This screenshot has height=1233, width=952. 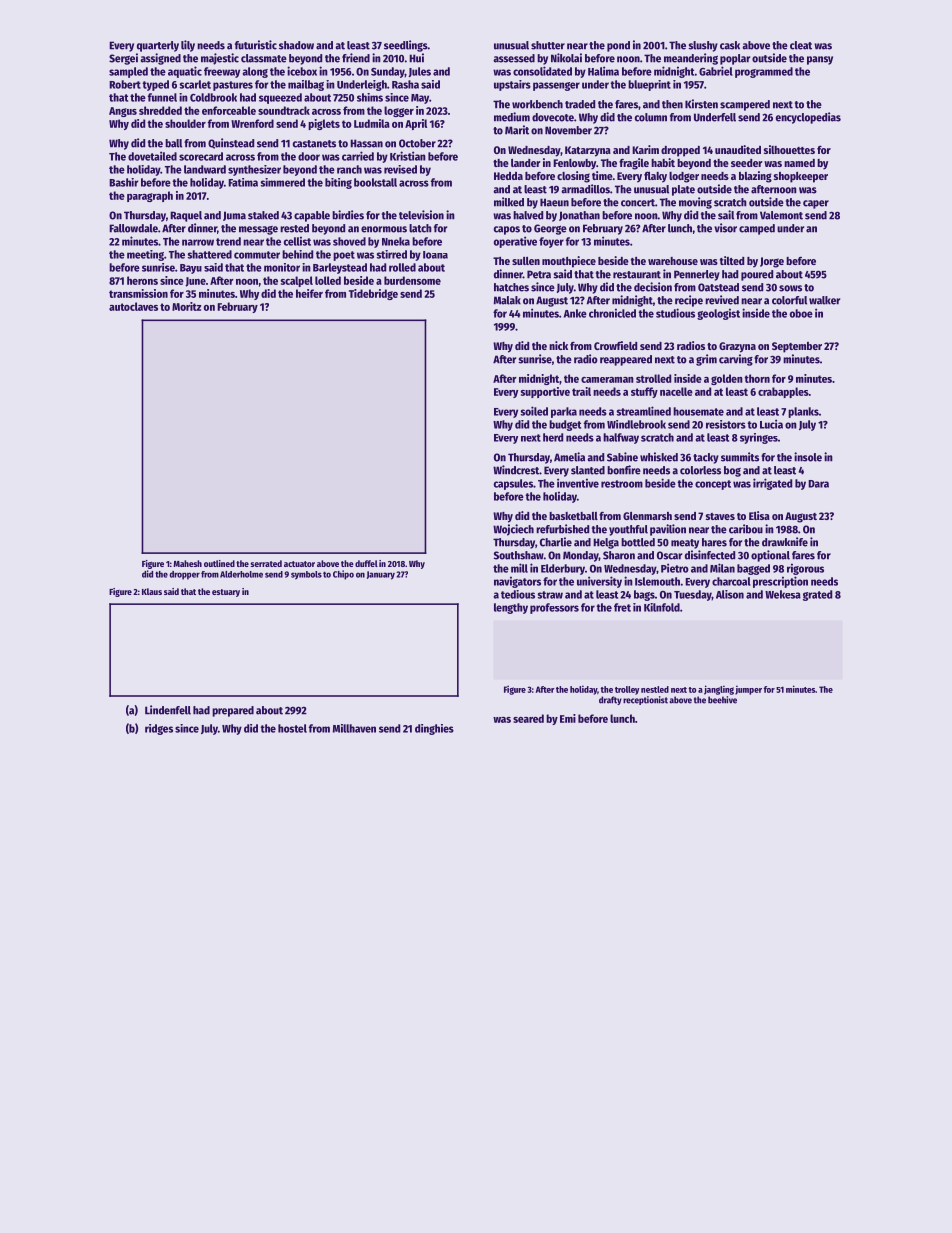 What do you see at coordinates (133, 306) in the screenshot?
I see `autoclaves` at bounding box center [133, 306].
